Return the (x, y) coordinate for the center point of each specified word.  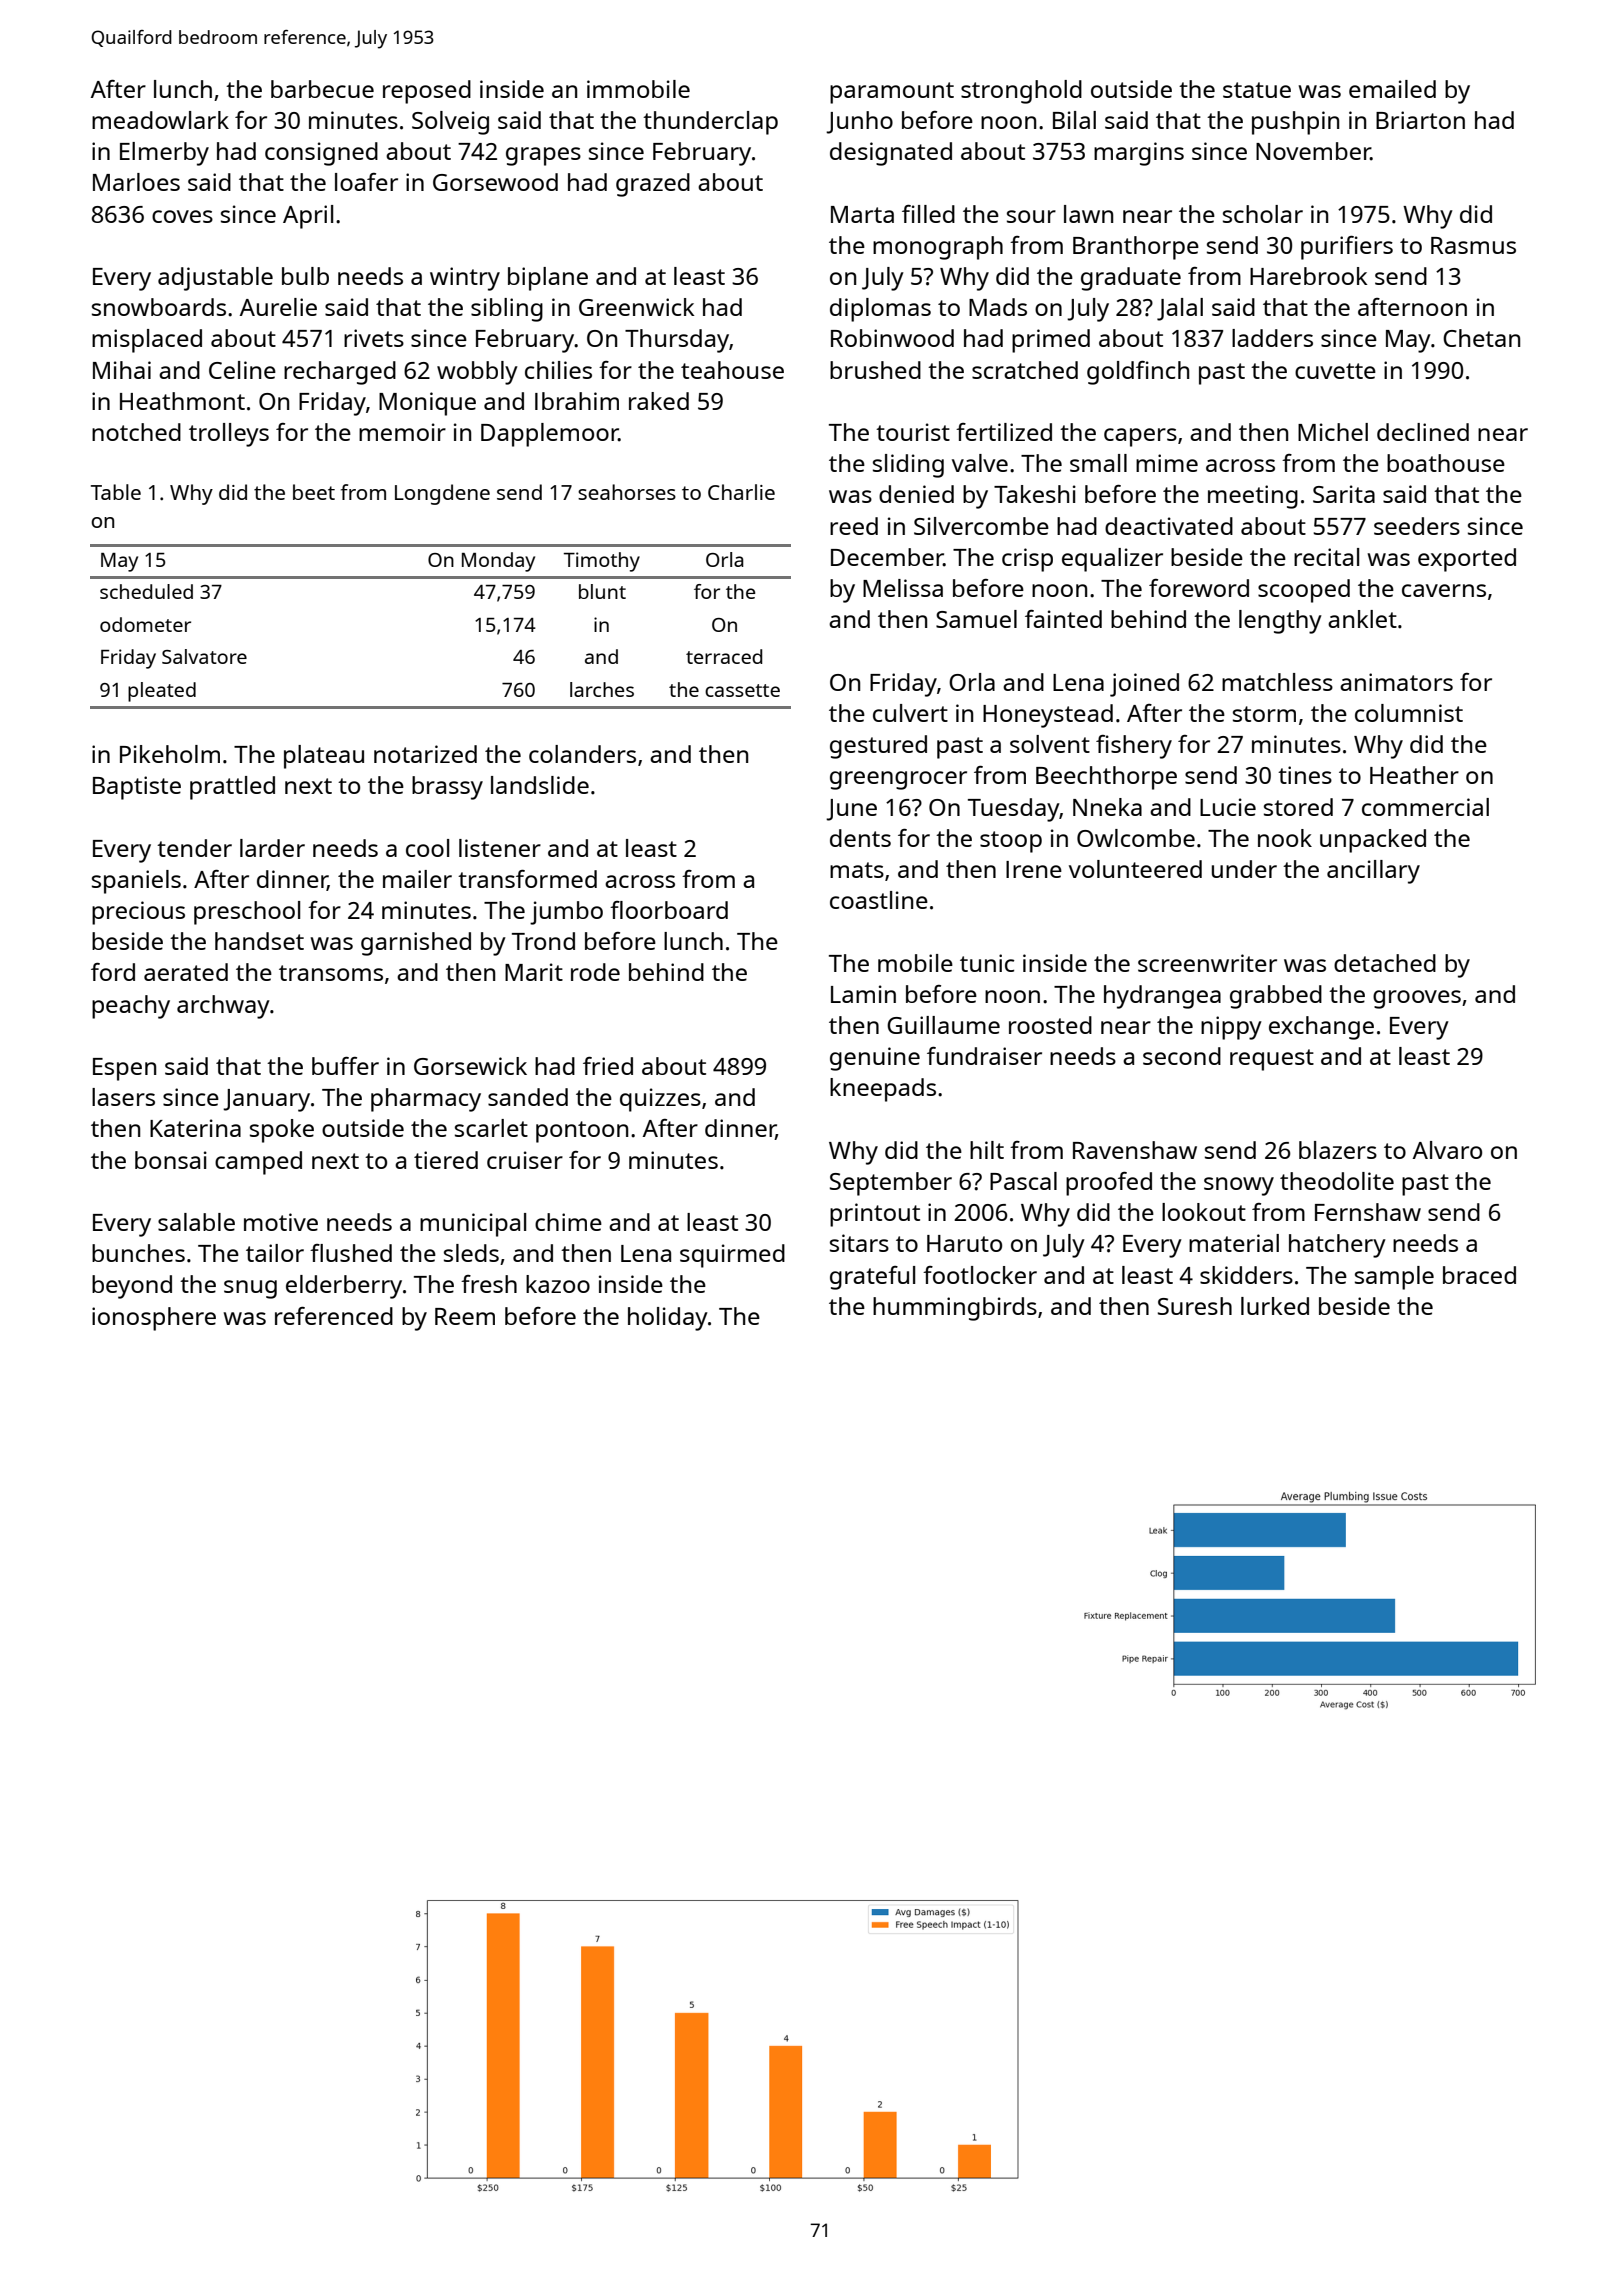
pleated (162, 692)
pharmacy (426, 1100)
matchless (1277, 682)
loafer (366, 182)
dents (860, 838)
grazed (653, 185)
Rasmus (1473, 245)
